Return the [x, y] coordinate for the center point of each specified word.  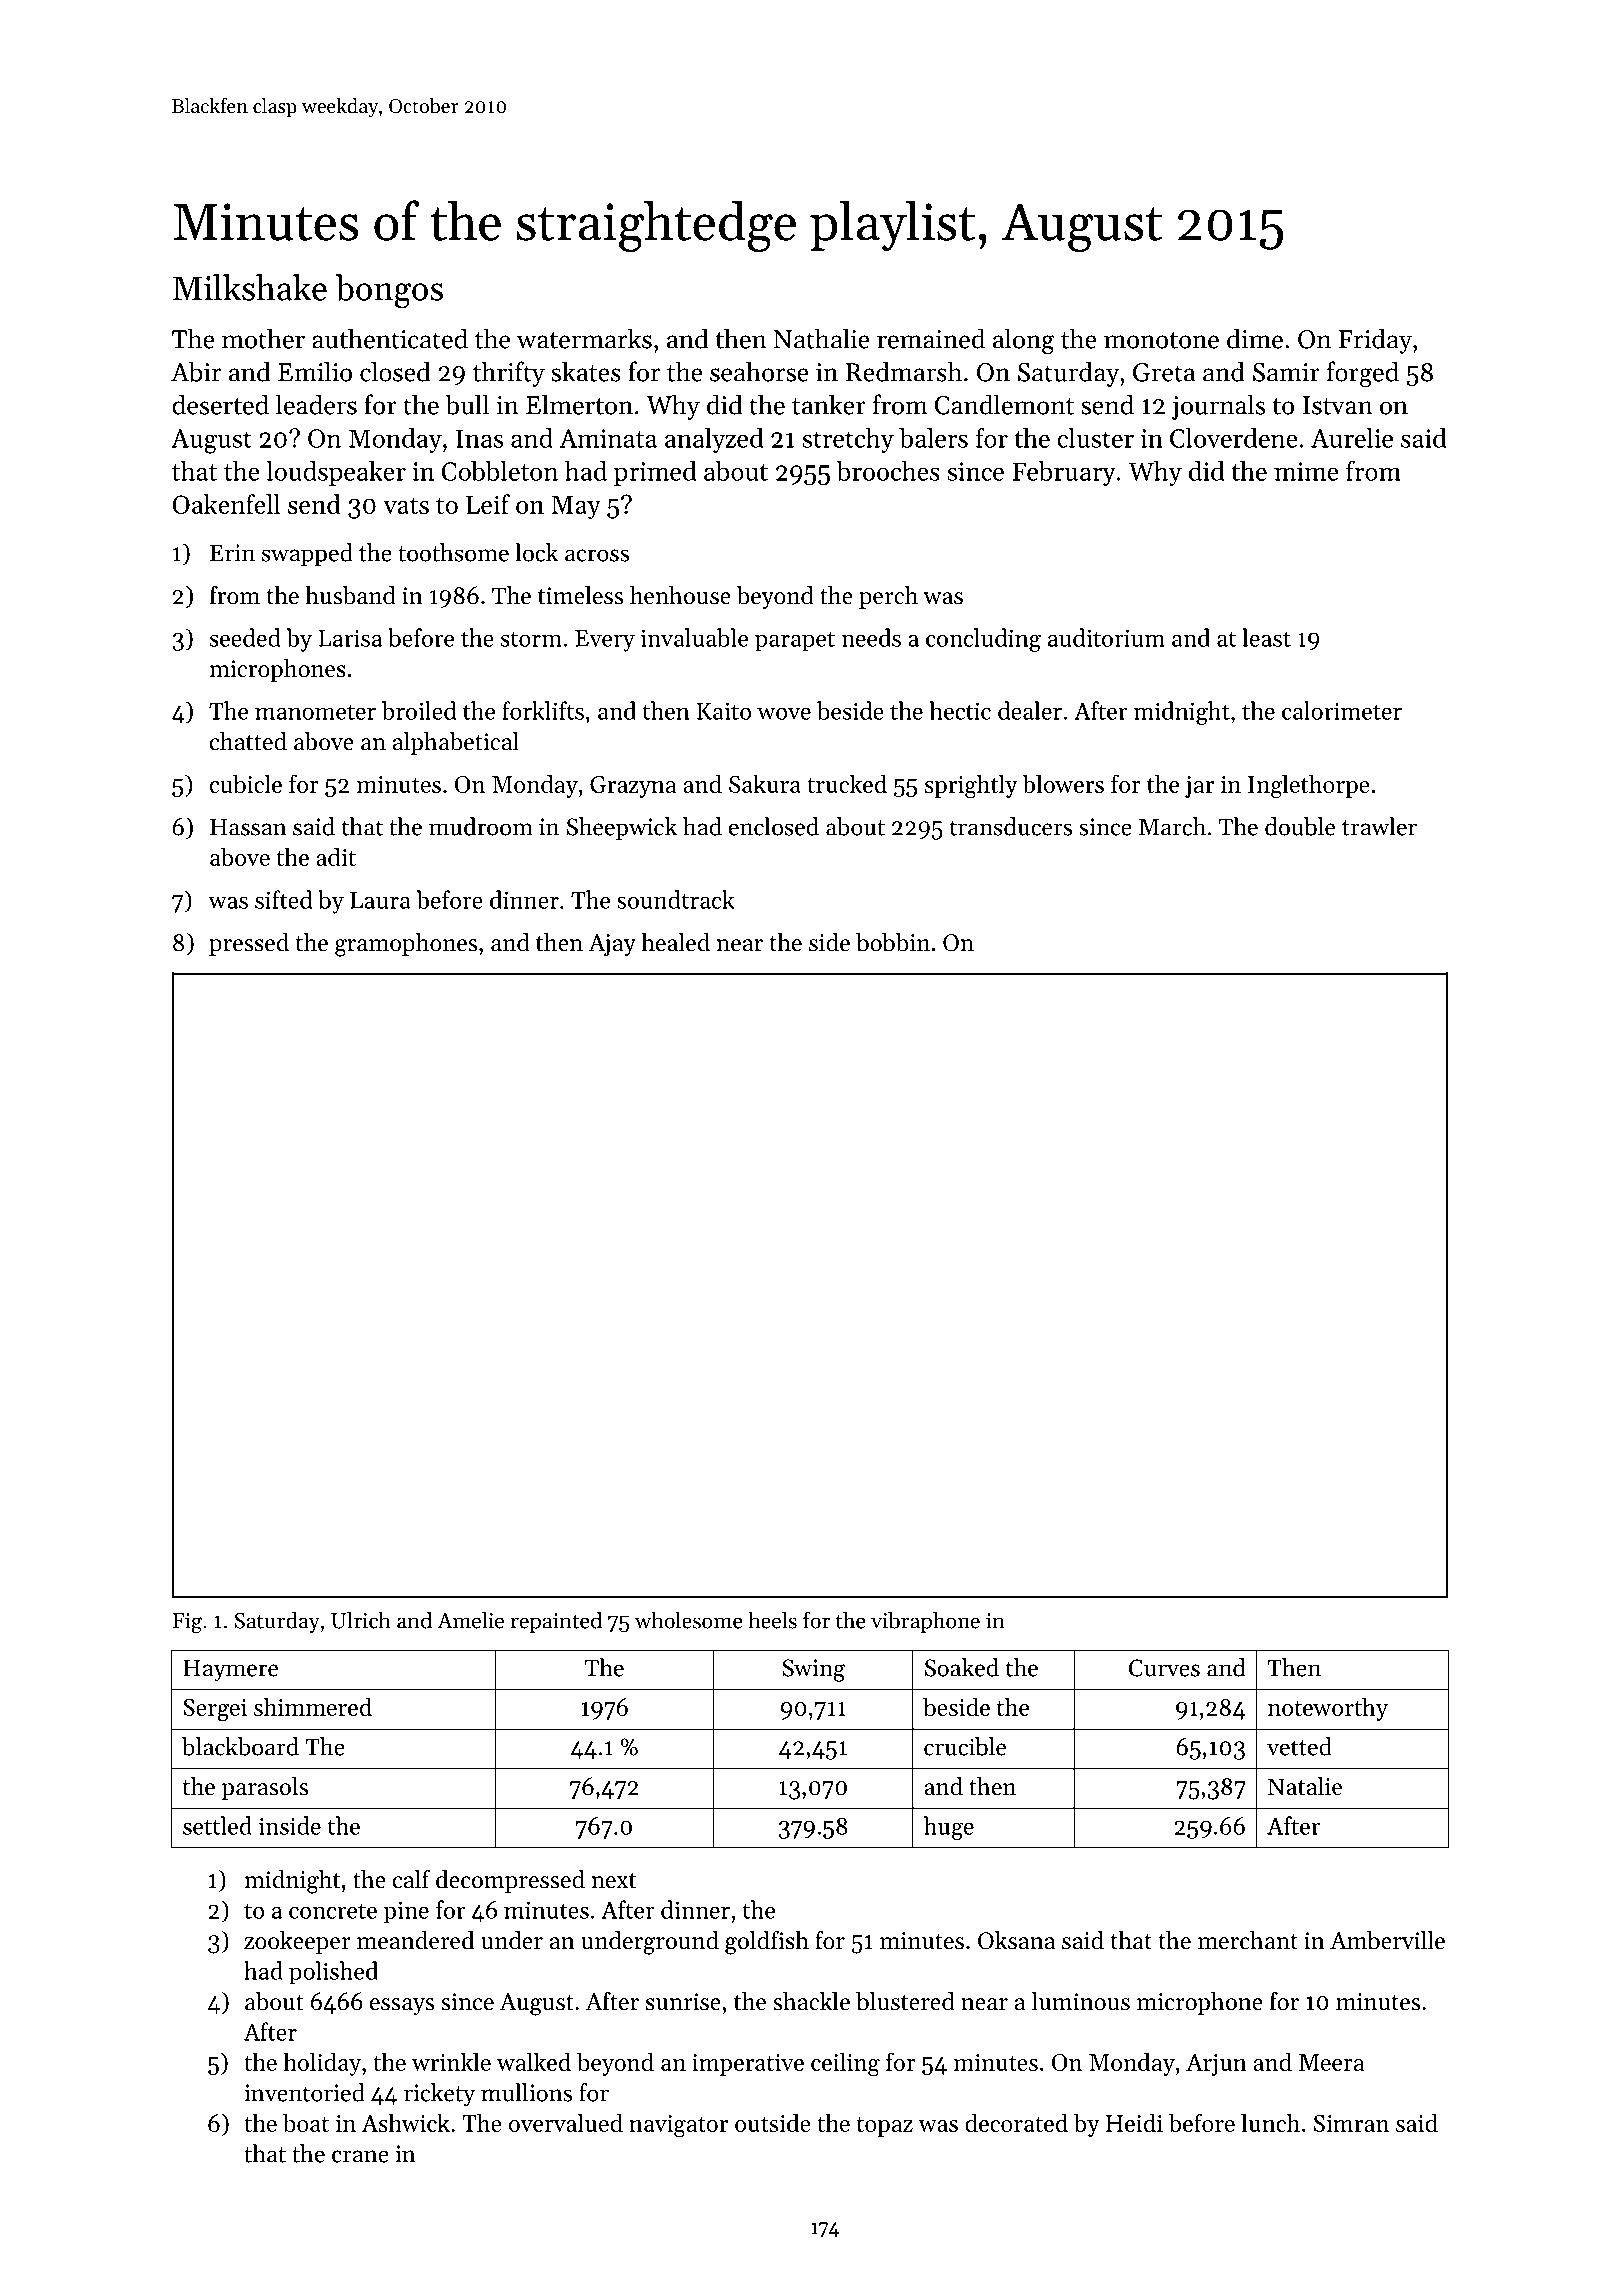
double [1300, 826]
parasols [265, 1788]
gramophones [406, 945]
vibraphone [925, 1622]
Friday [1375, 341]
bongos [389, 291]
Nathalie [822, 338]
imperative [748, 2065]
